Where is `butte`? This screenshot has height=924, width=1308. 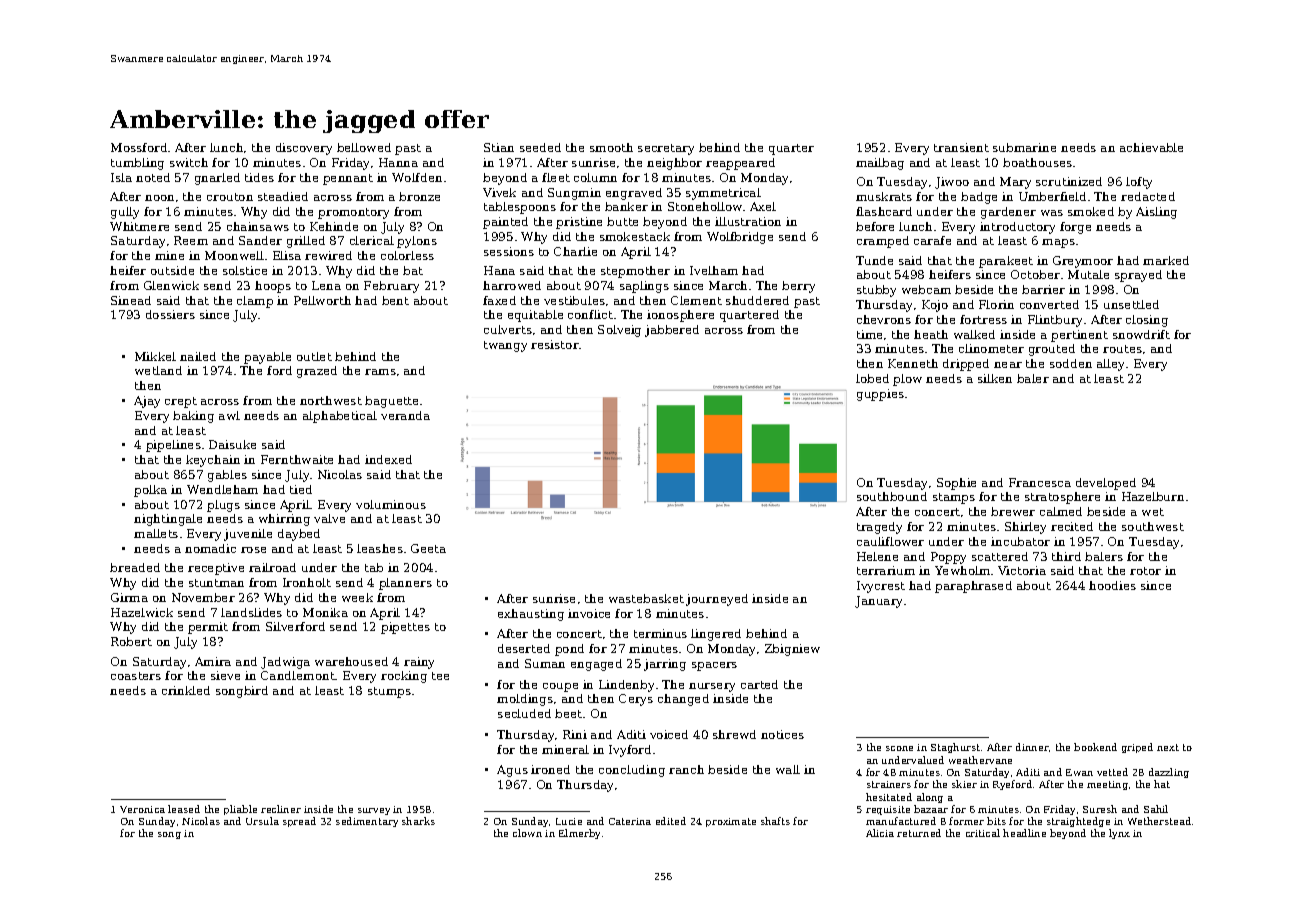
butte is located at coordinates (622, 221).
